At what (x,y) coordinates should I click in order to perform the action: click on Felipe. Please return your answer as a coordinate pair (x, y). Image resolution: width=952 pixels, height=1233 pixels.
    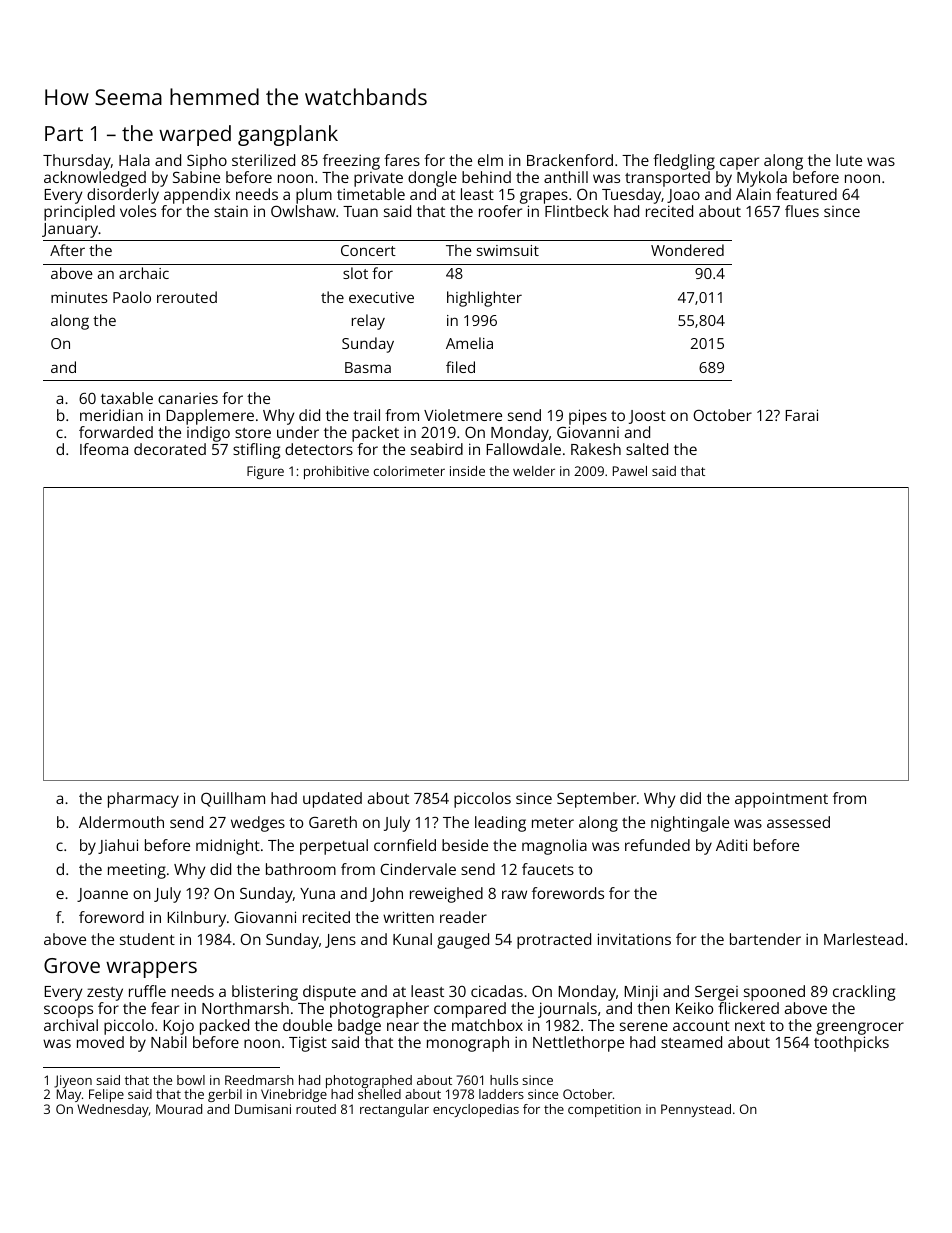
    Looking at the image, I should click on (106, 1095).
